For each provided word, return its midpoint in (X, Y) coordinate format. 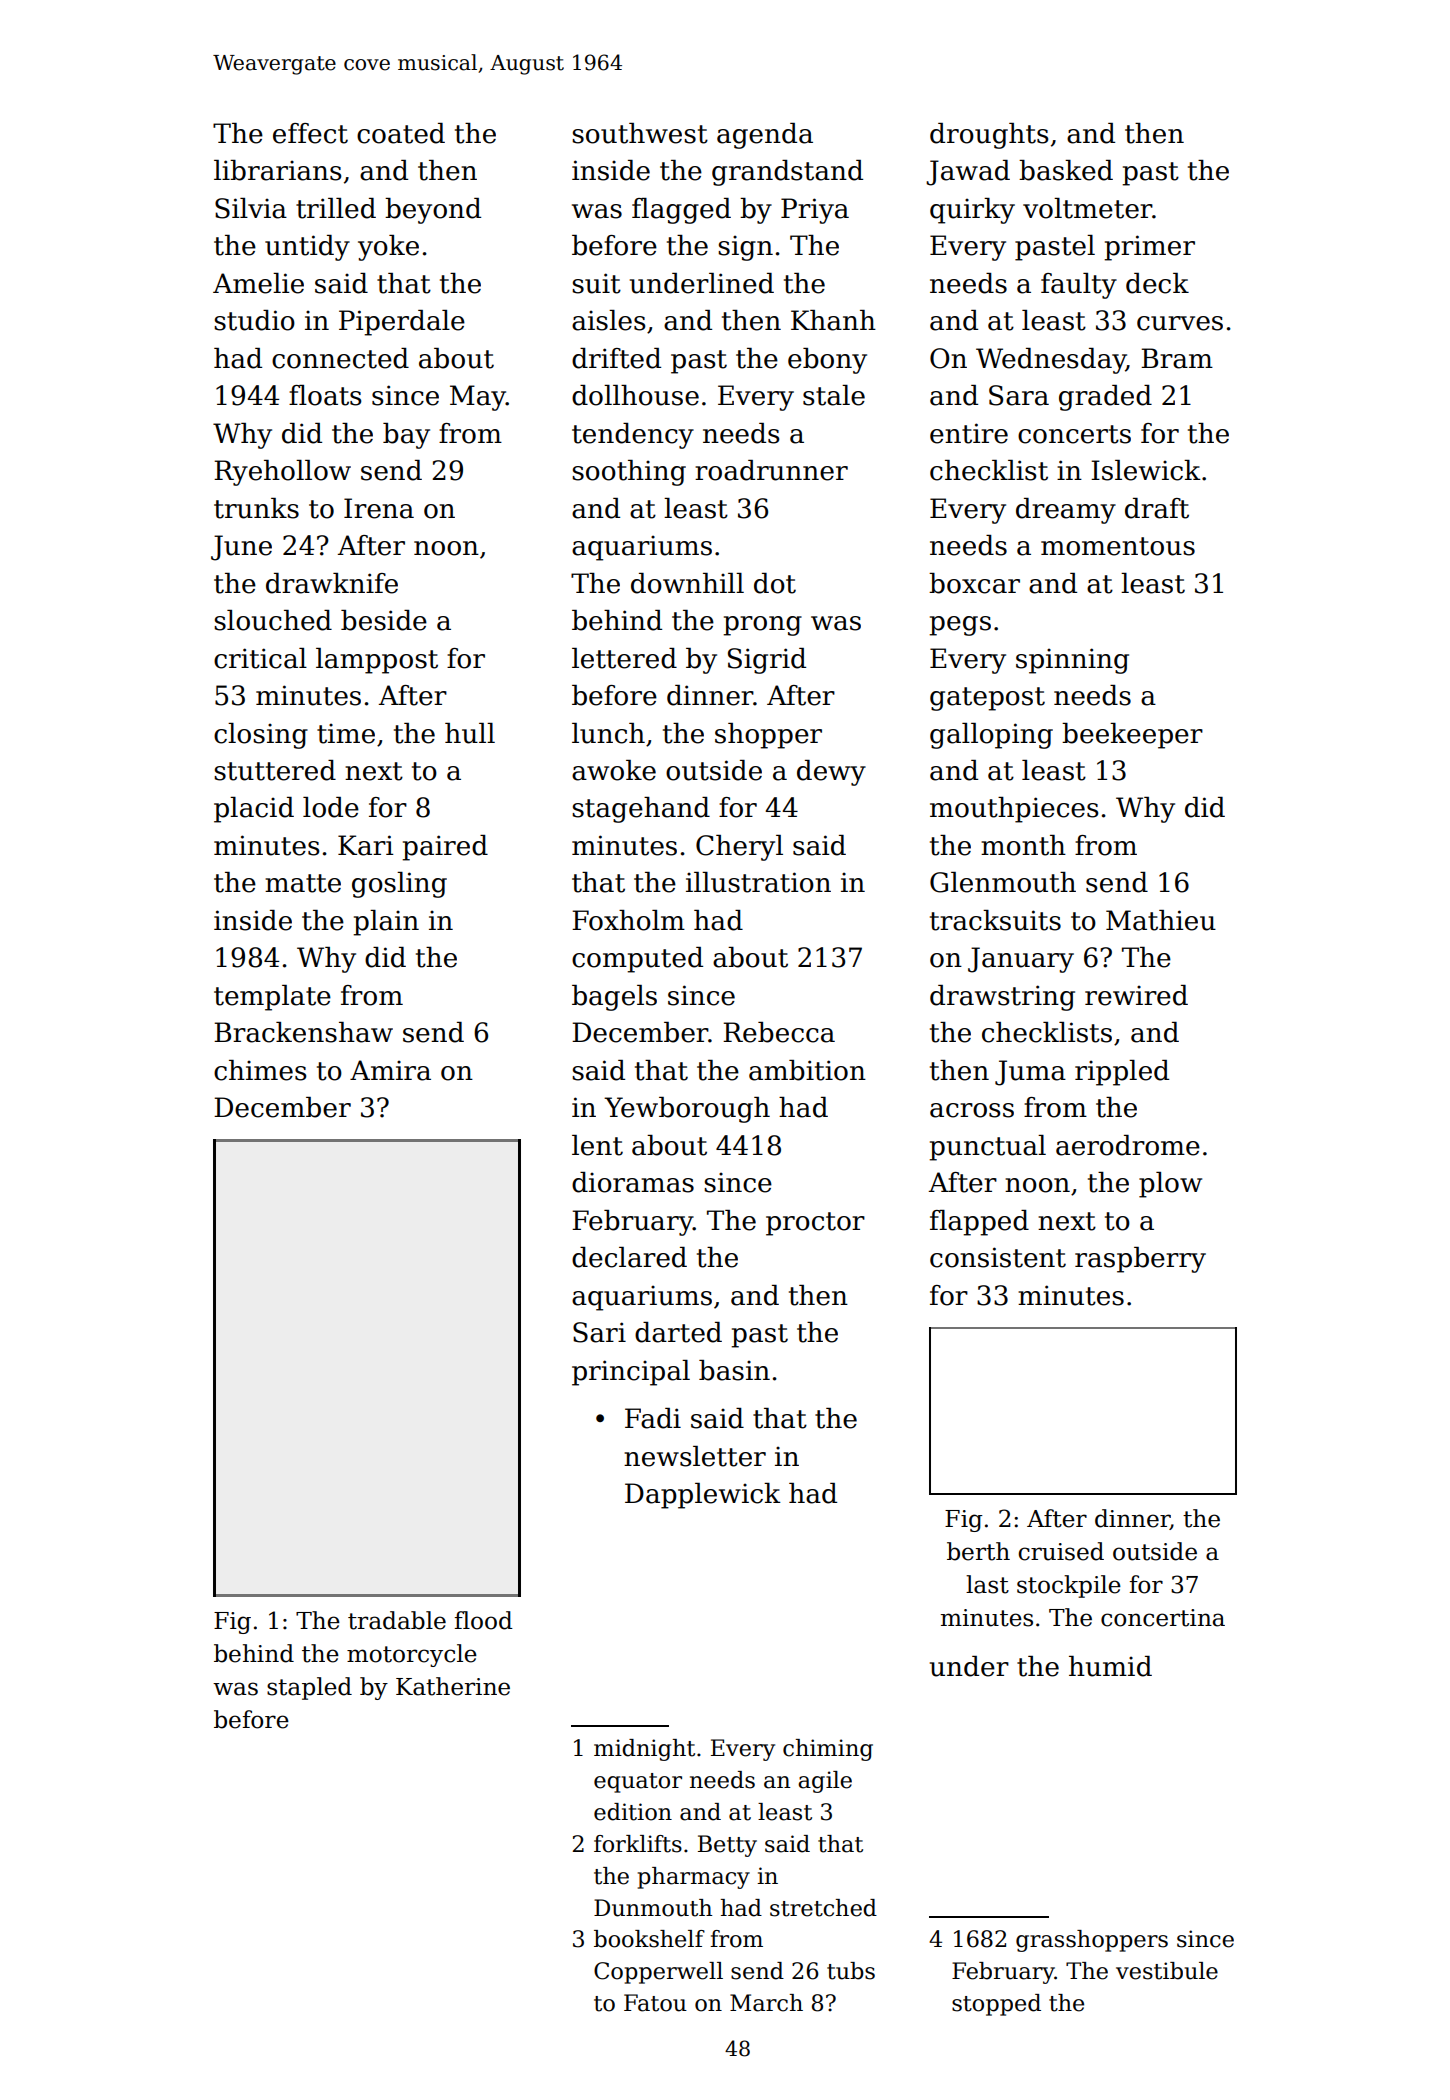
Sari (599, 1332)
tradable (397, 1620)
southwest (640, 133)
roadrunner (771, 470)
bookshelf (649, 1939)
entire (969, 433)
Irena (379, 508)
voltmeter (1087, 208)
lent (597, 1145)
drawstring (1002, 998)
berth (978, 1551)
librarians (278, 170)
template (272, 998)
